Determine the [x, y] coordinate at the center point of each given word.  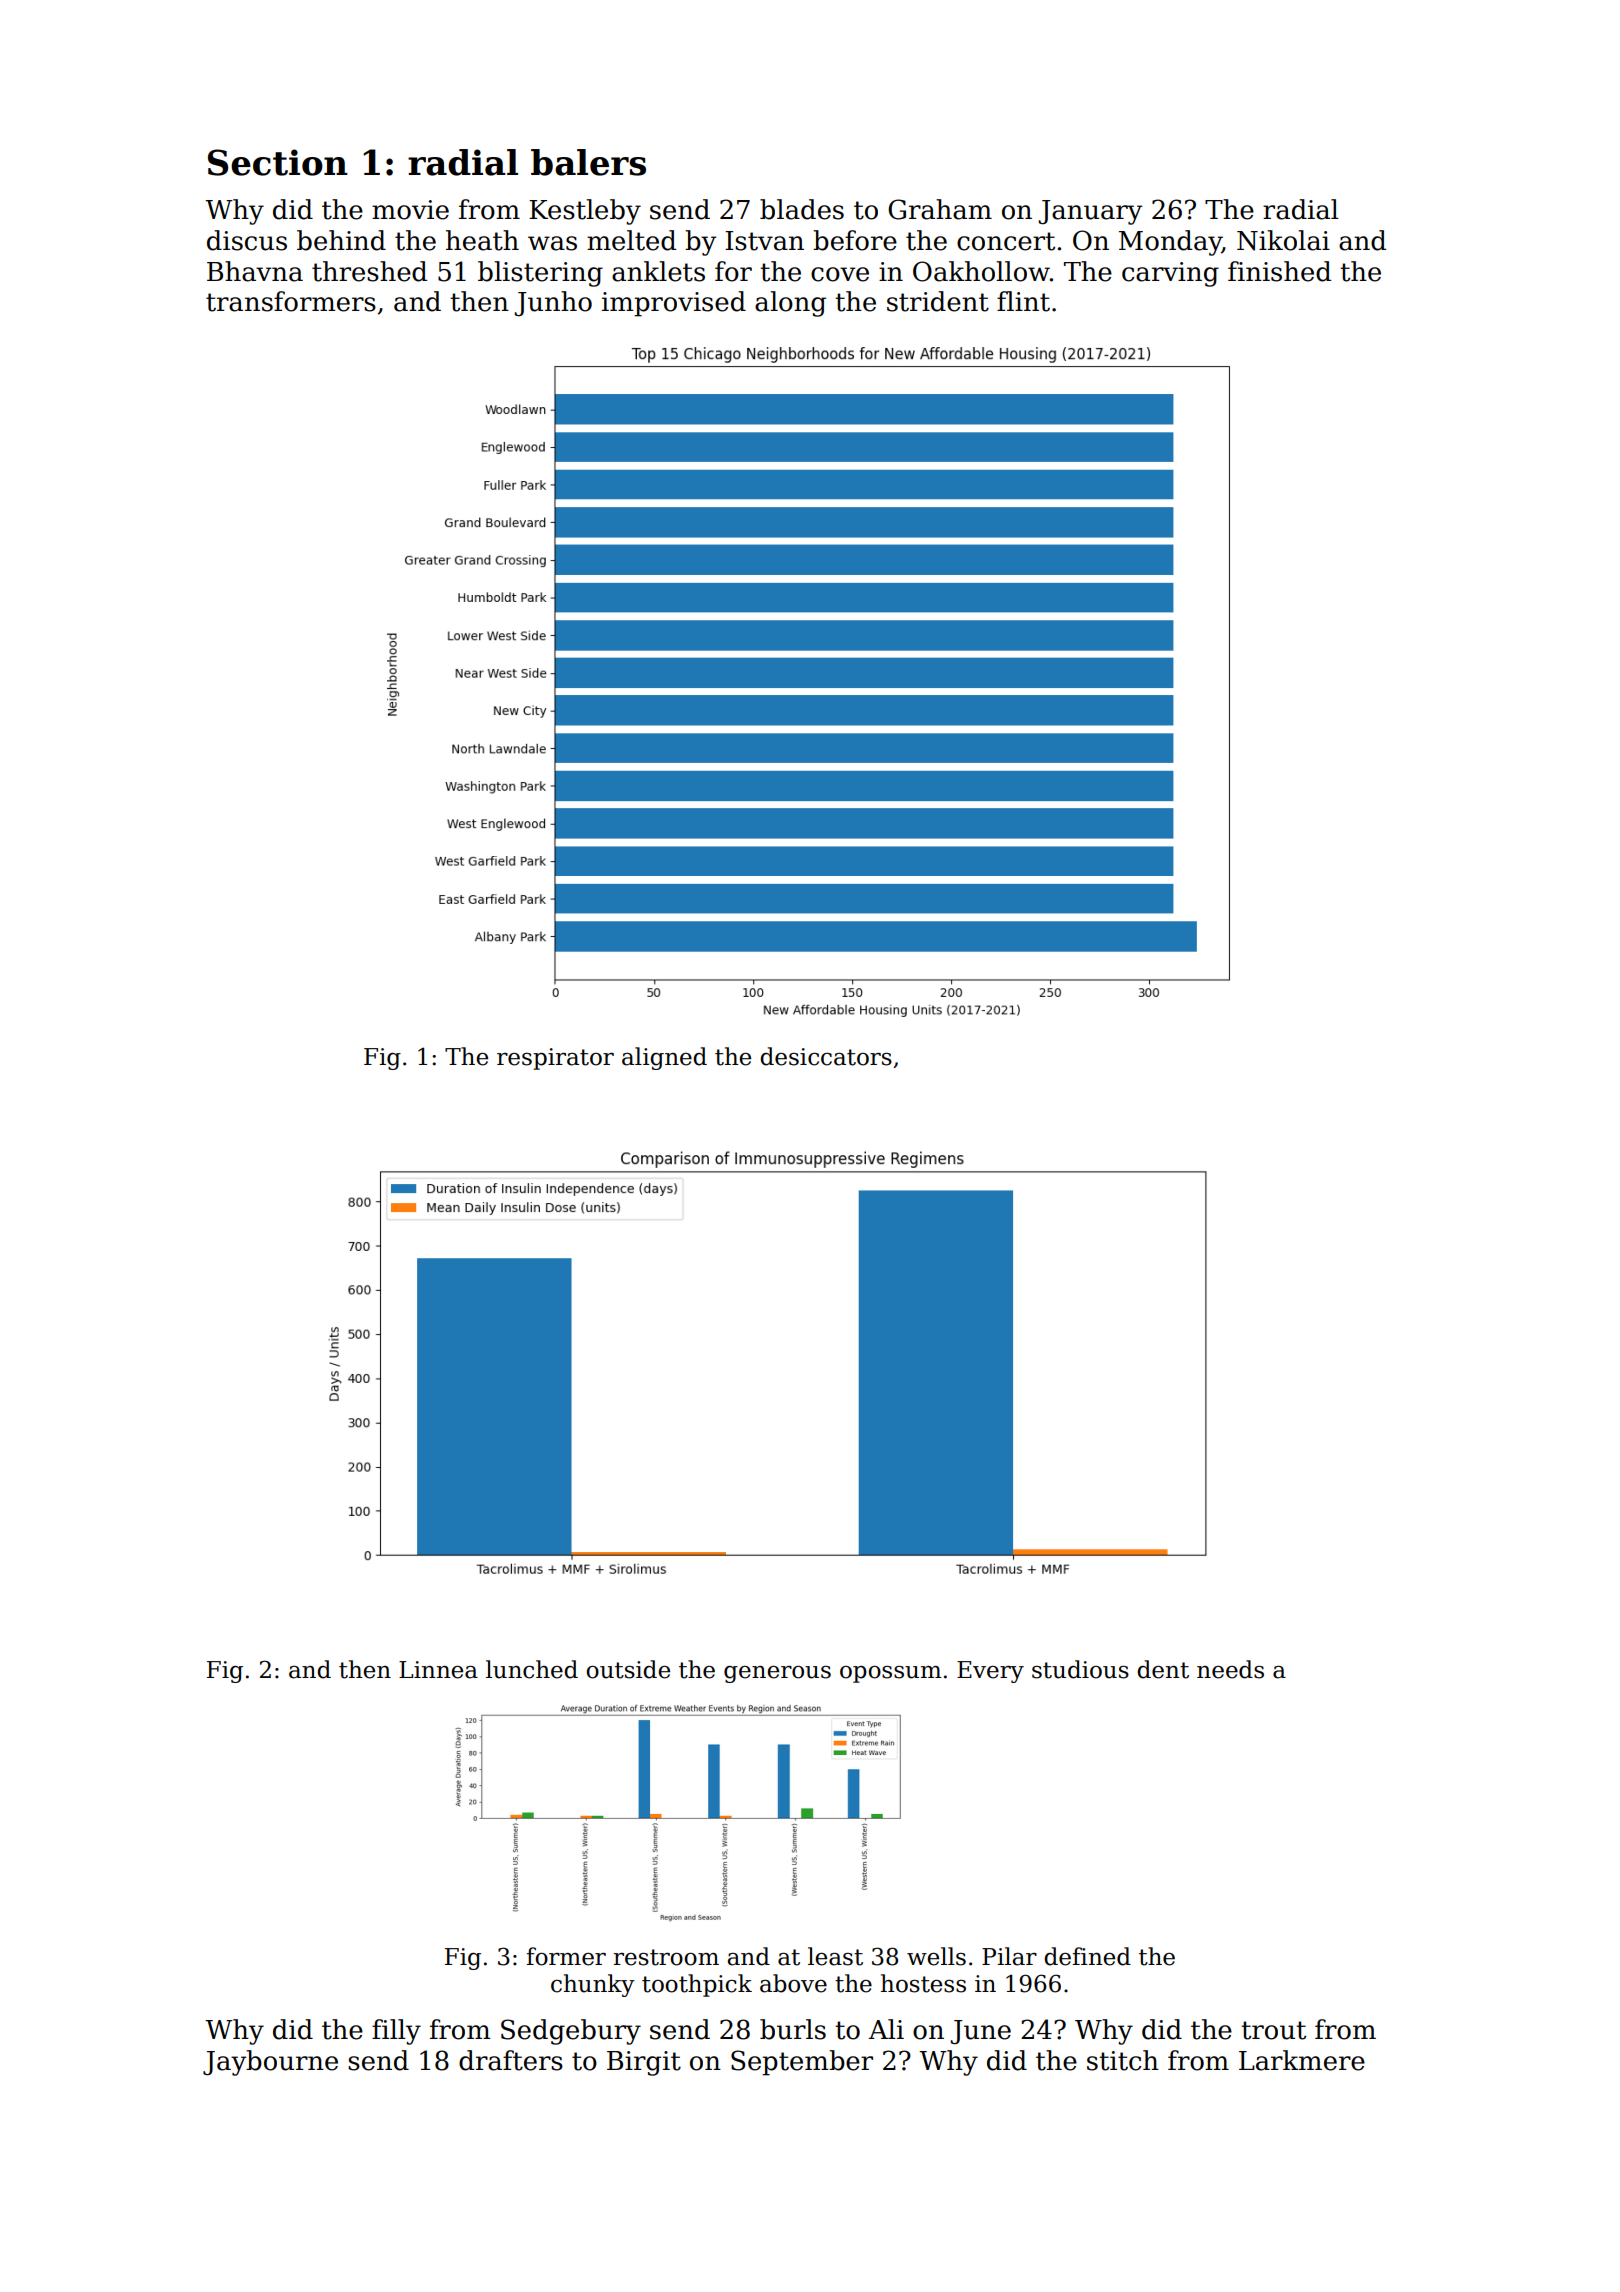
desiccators [826, 1056]
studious [1080, 1669]
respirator [555, 1059]
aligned [664, 1058]
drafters [511, 2060]
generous [777, 1674]
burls [793, 2029]
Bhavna [255, 271]
